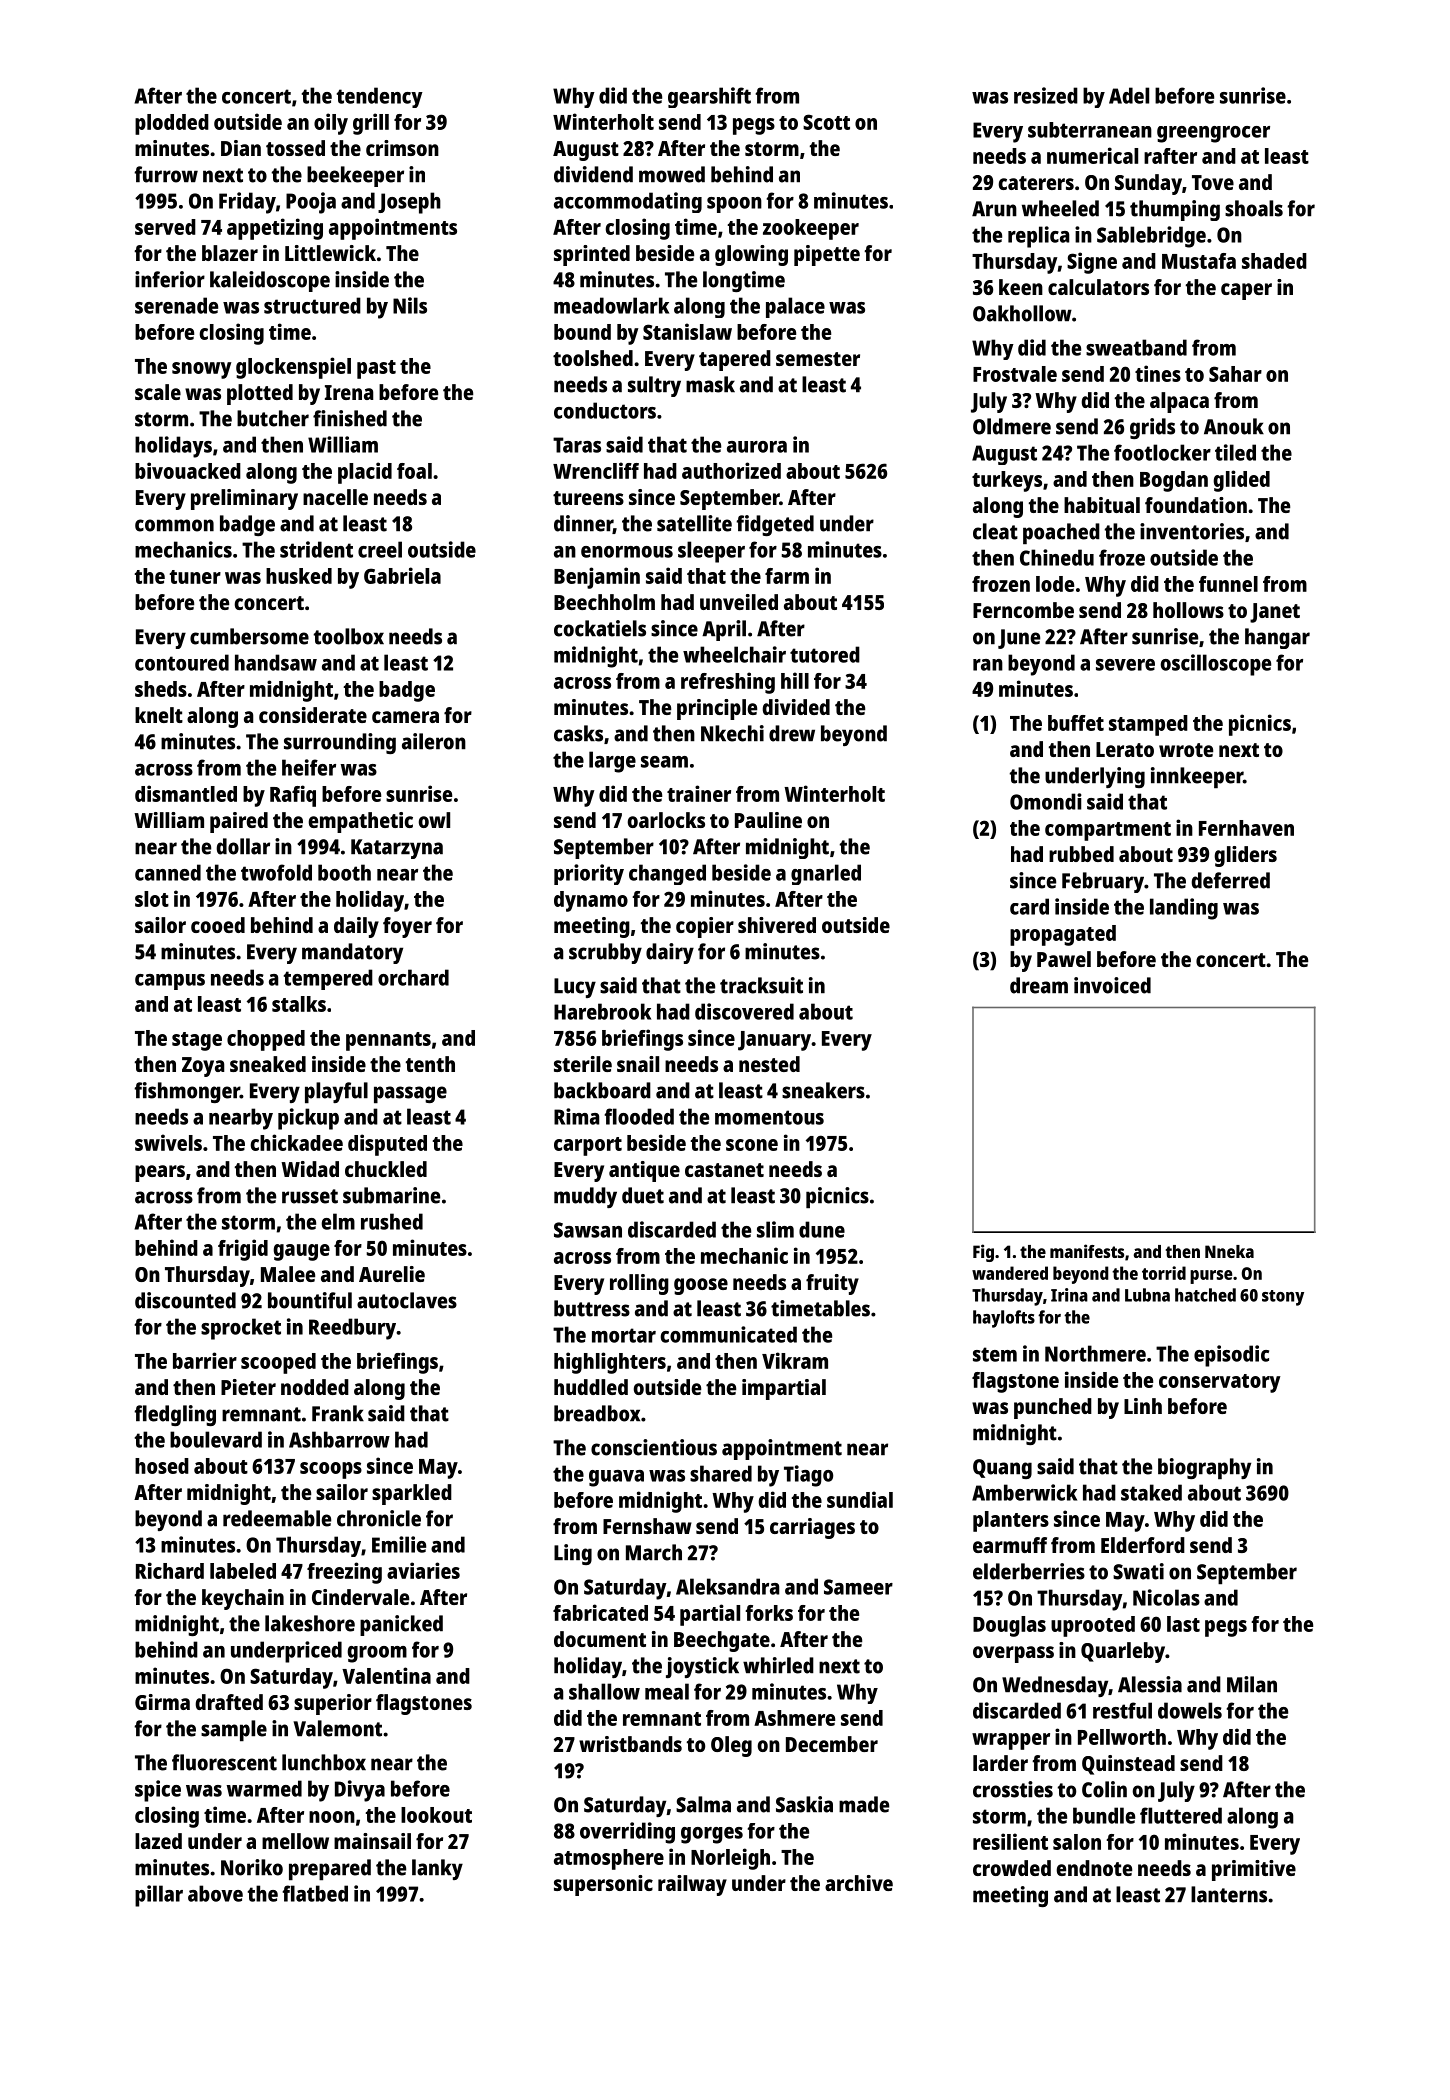 Image resolution: width=1450 pixels, height=2100 pixels. Describe the element at coordinates (1046, 95) in the document. I see `resized` at that location.
